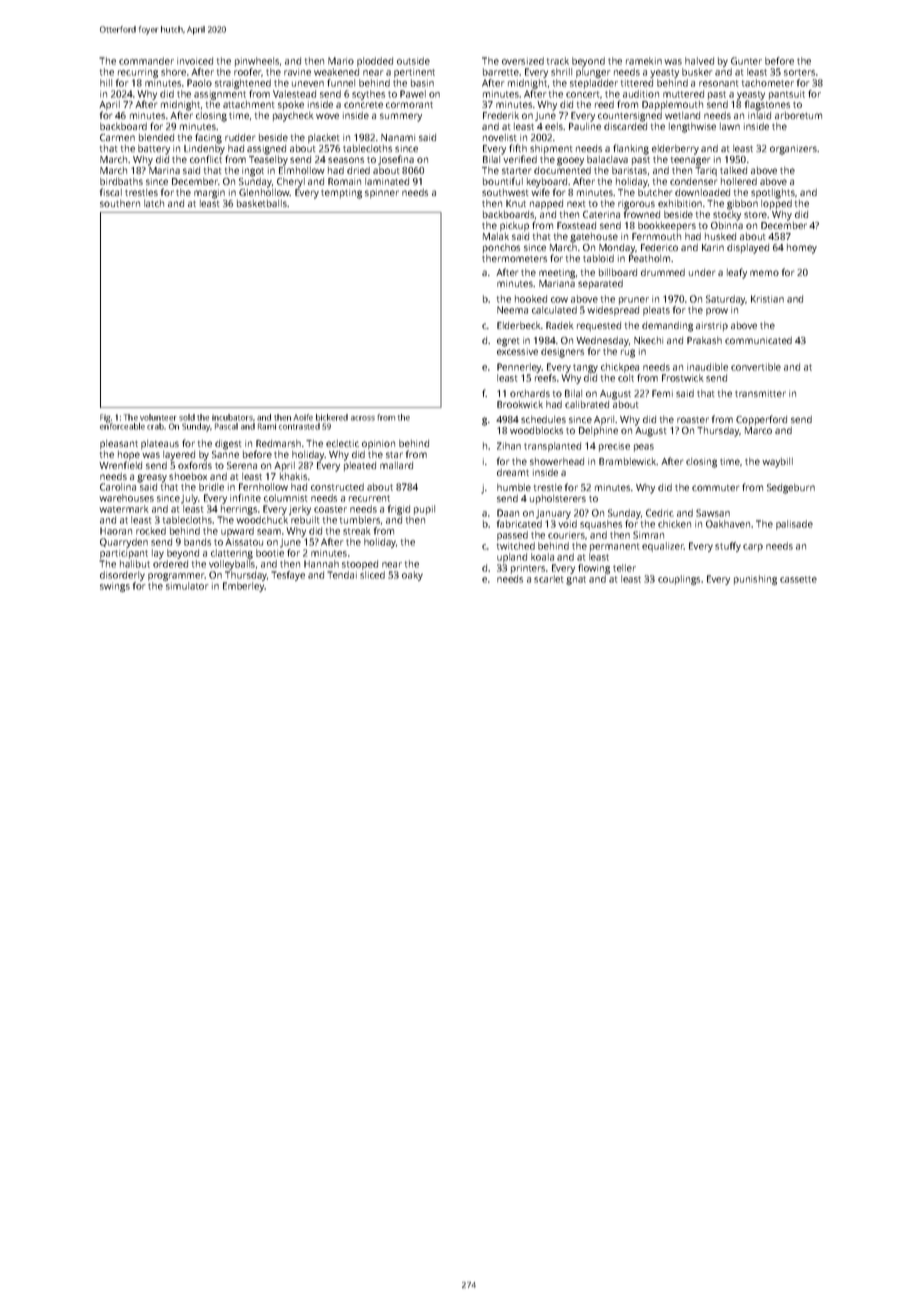  What do you see at coordinates (523, 61) in the page?
I see `oversized` at bounding box center [523, 61].
